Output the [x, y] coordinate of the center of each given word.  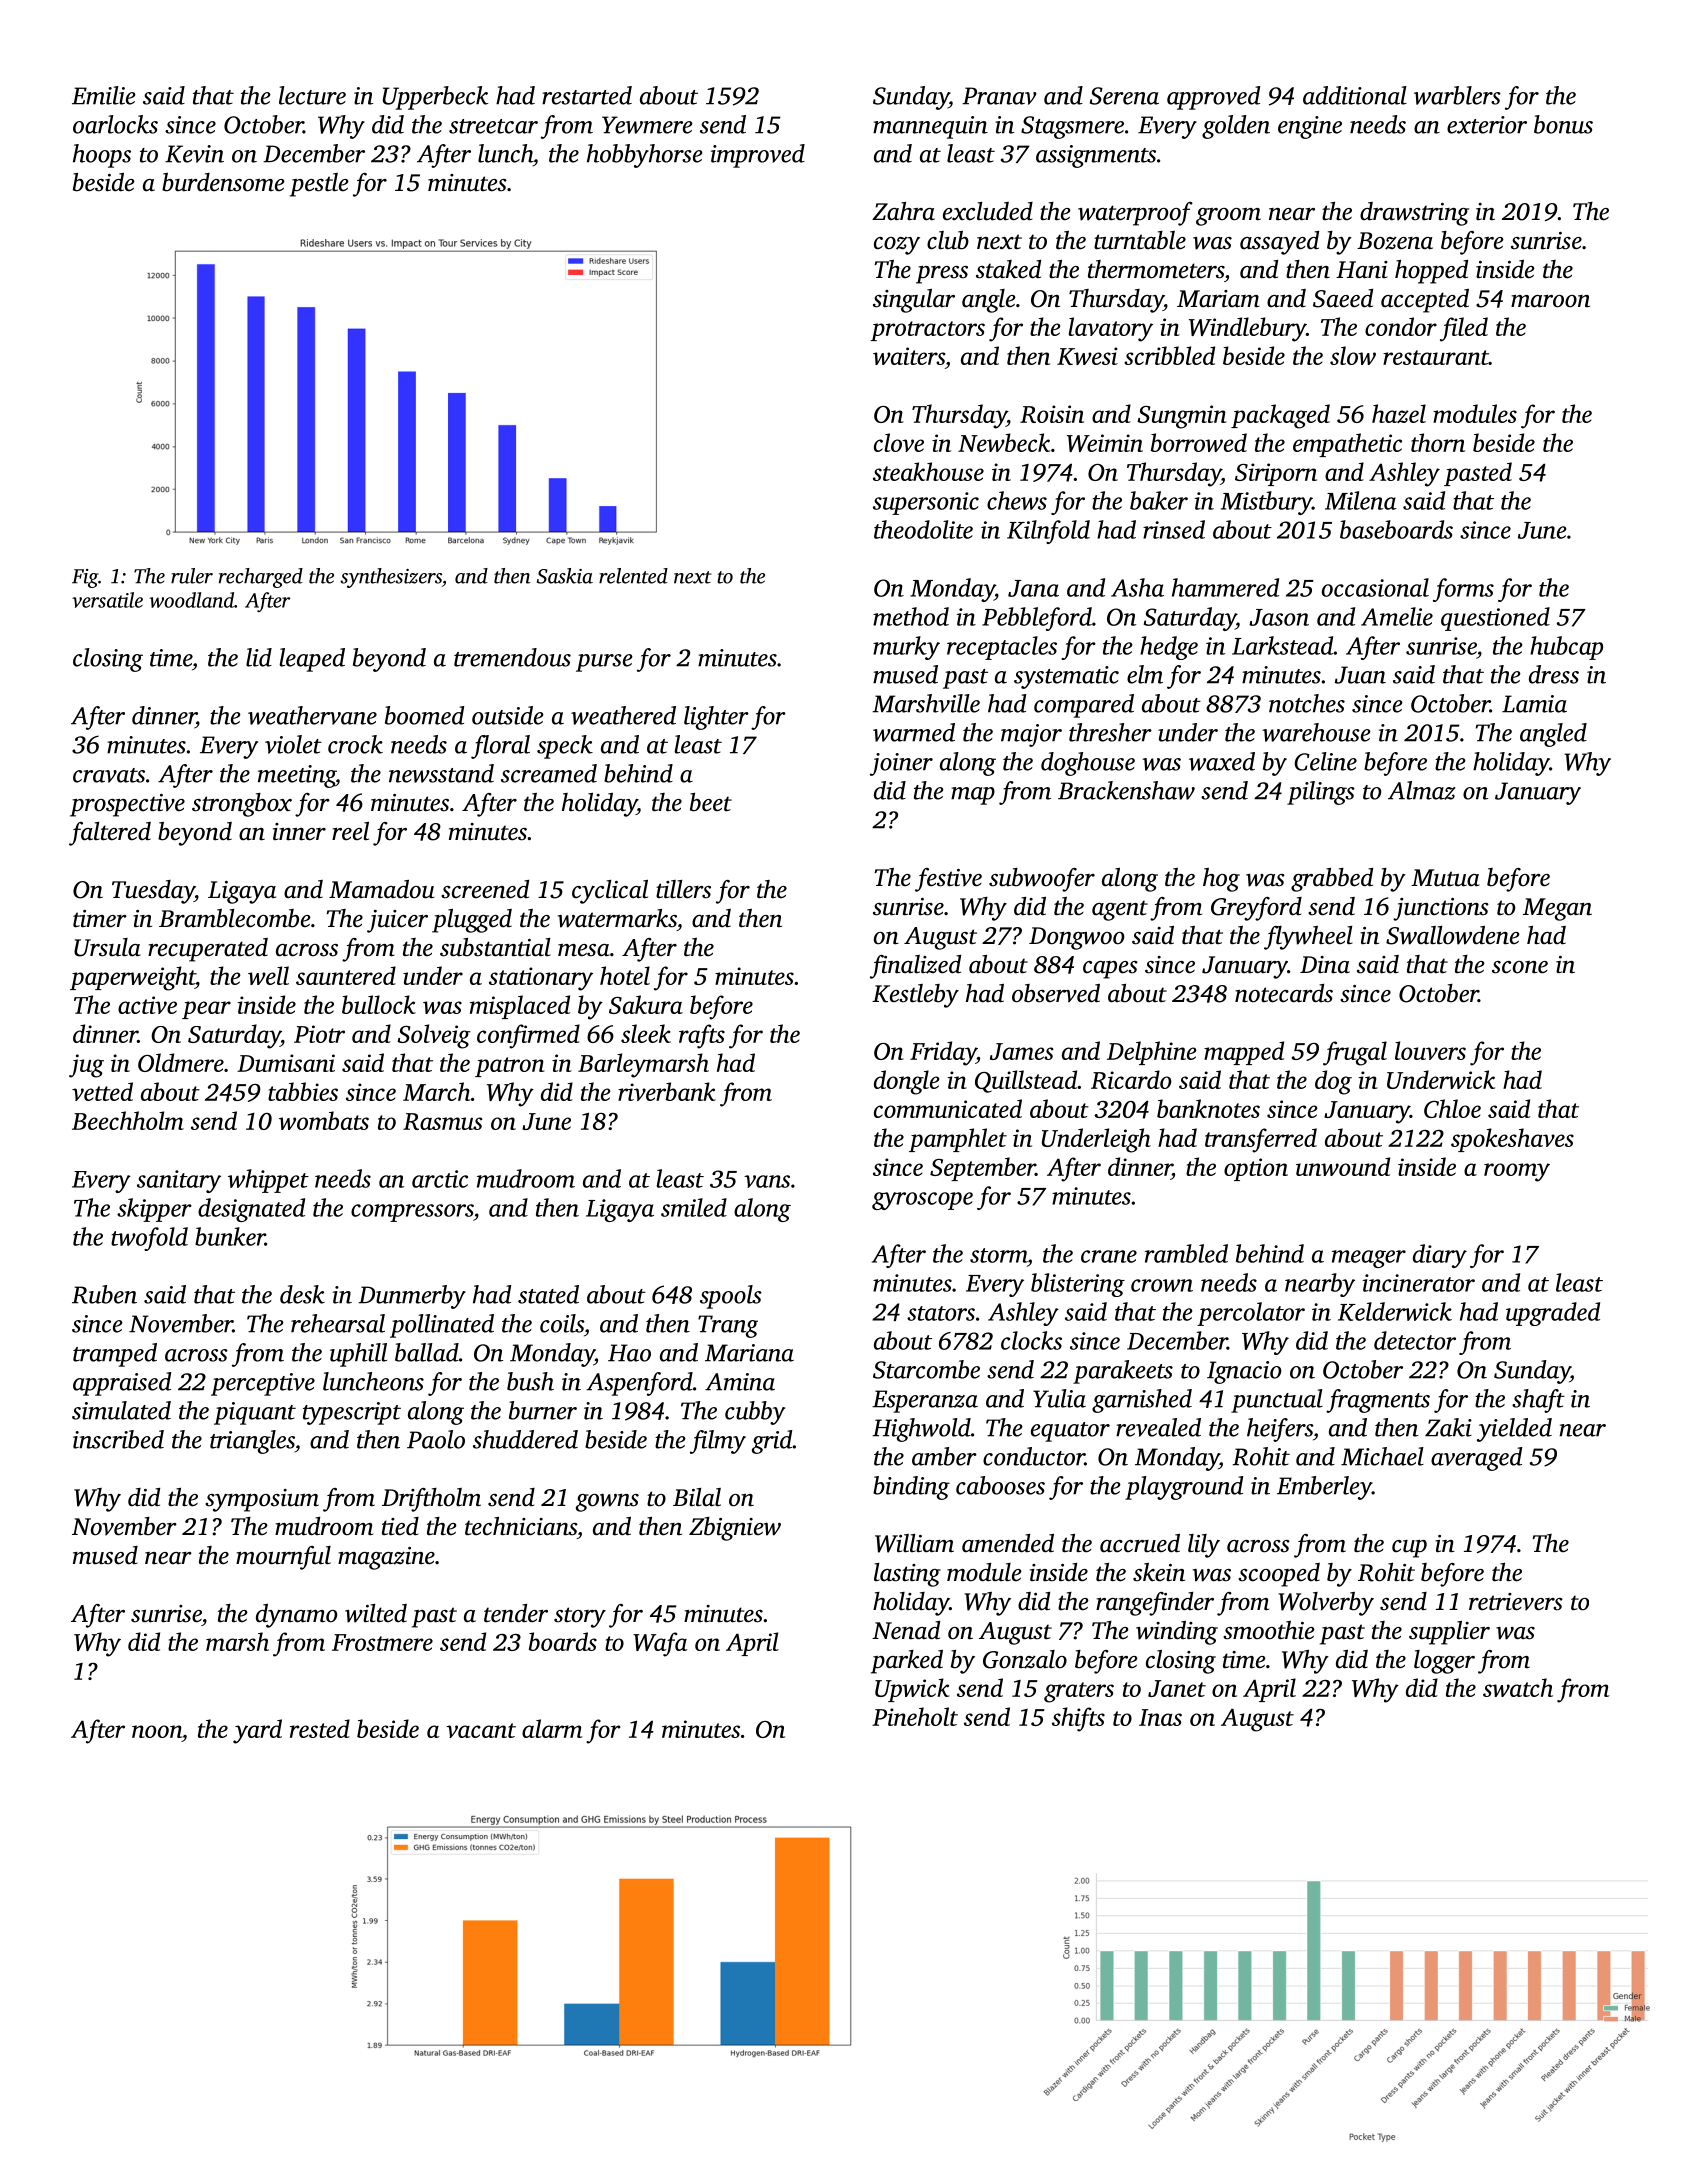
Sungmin [1182, 417]
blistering [1078, 1285]
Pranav [999, 96]
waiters [909, 356]
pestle [319, 185]
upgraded [1553, 1314]
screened [485, 889]
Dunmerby [412, 1297]
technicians [521, 1526]
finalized [915, 967]
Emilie [104, 95]
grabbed [1332, 880]
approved [1214, 98]
